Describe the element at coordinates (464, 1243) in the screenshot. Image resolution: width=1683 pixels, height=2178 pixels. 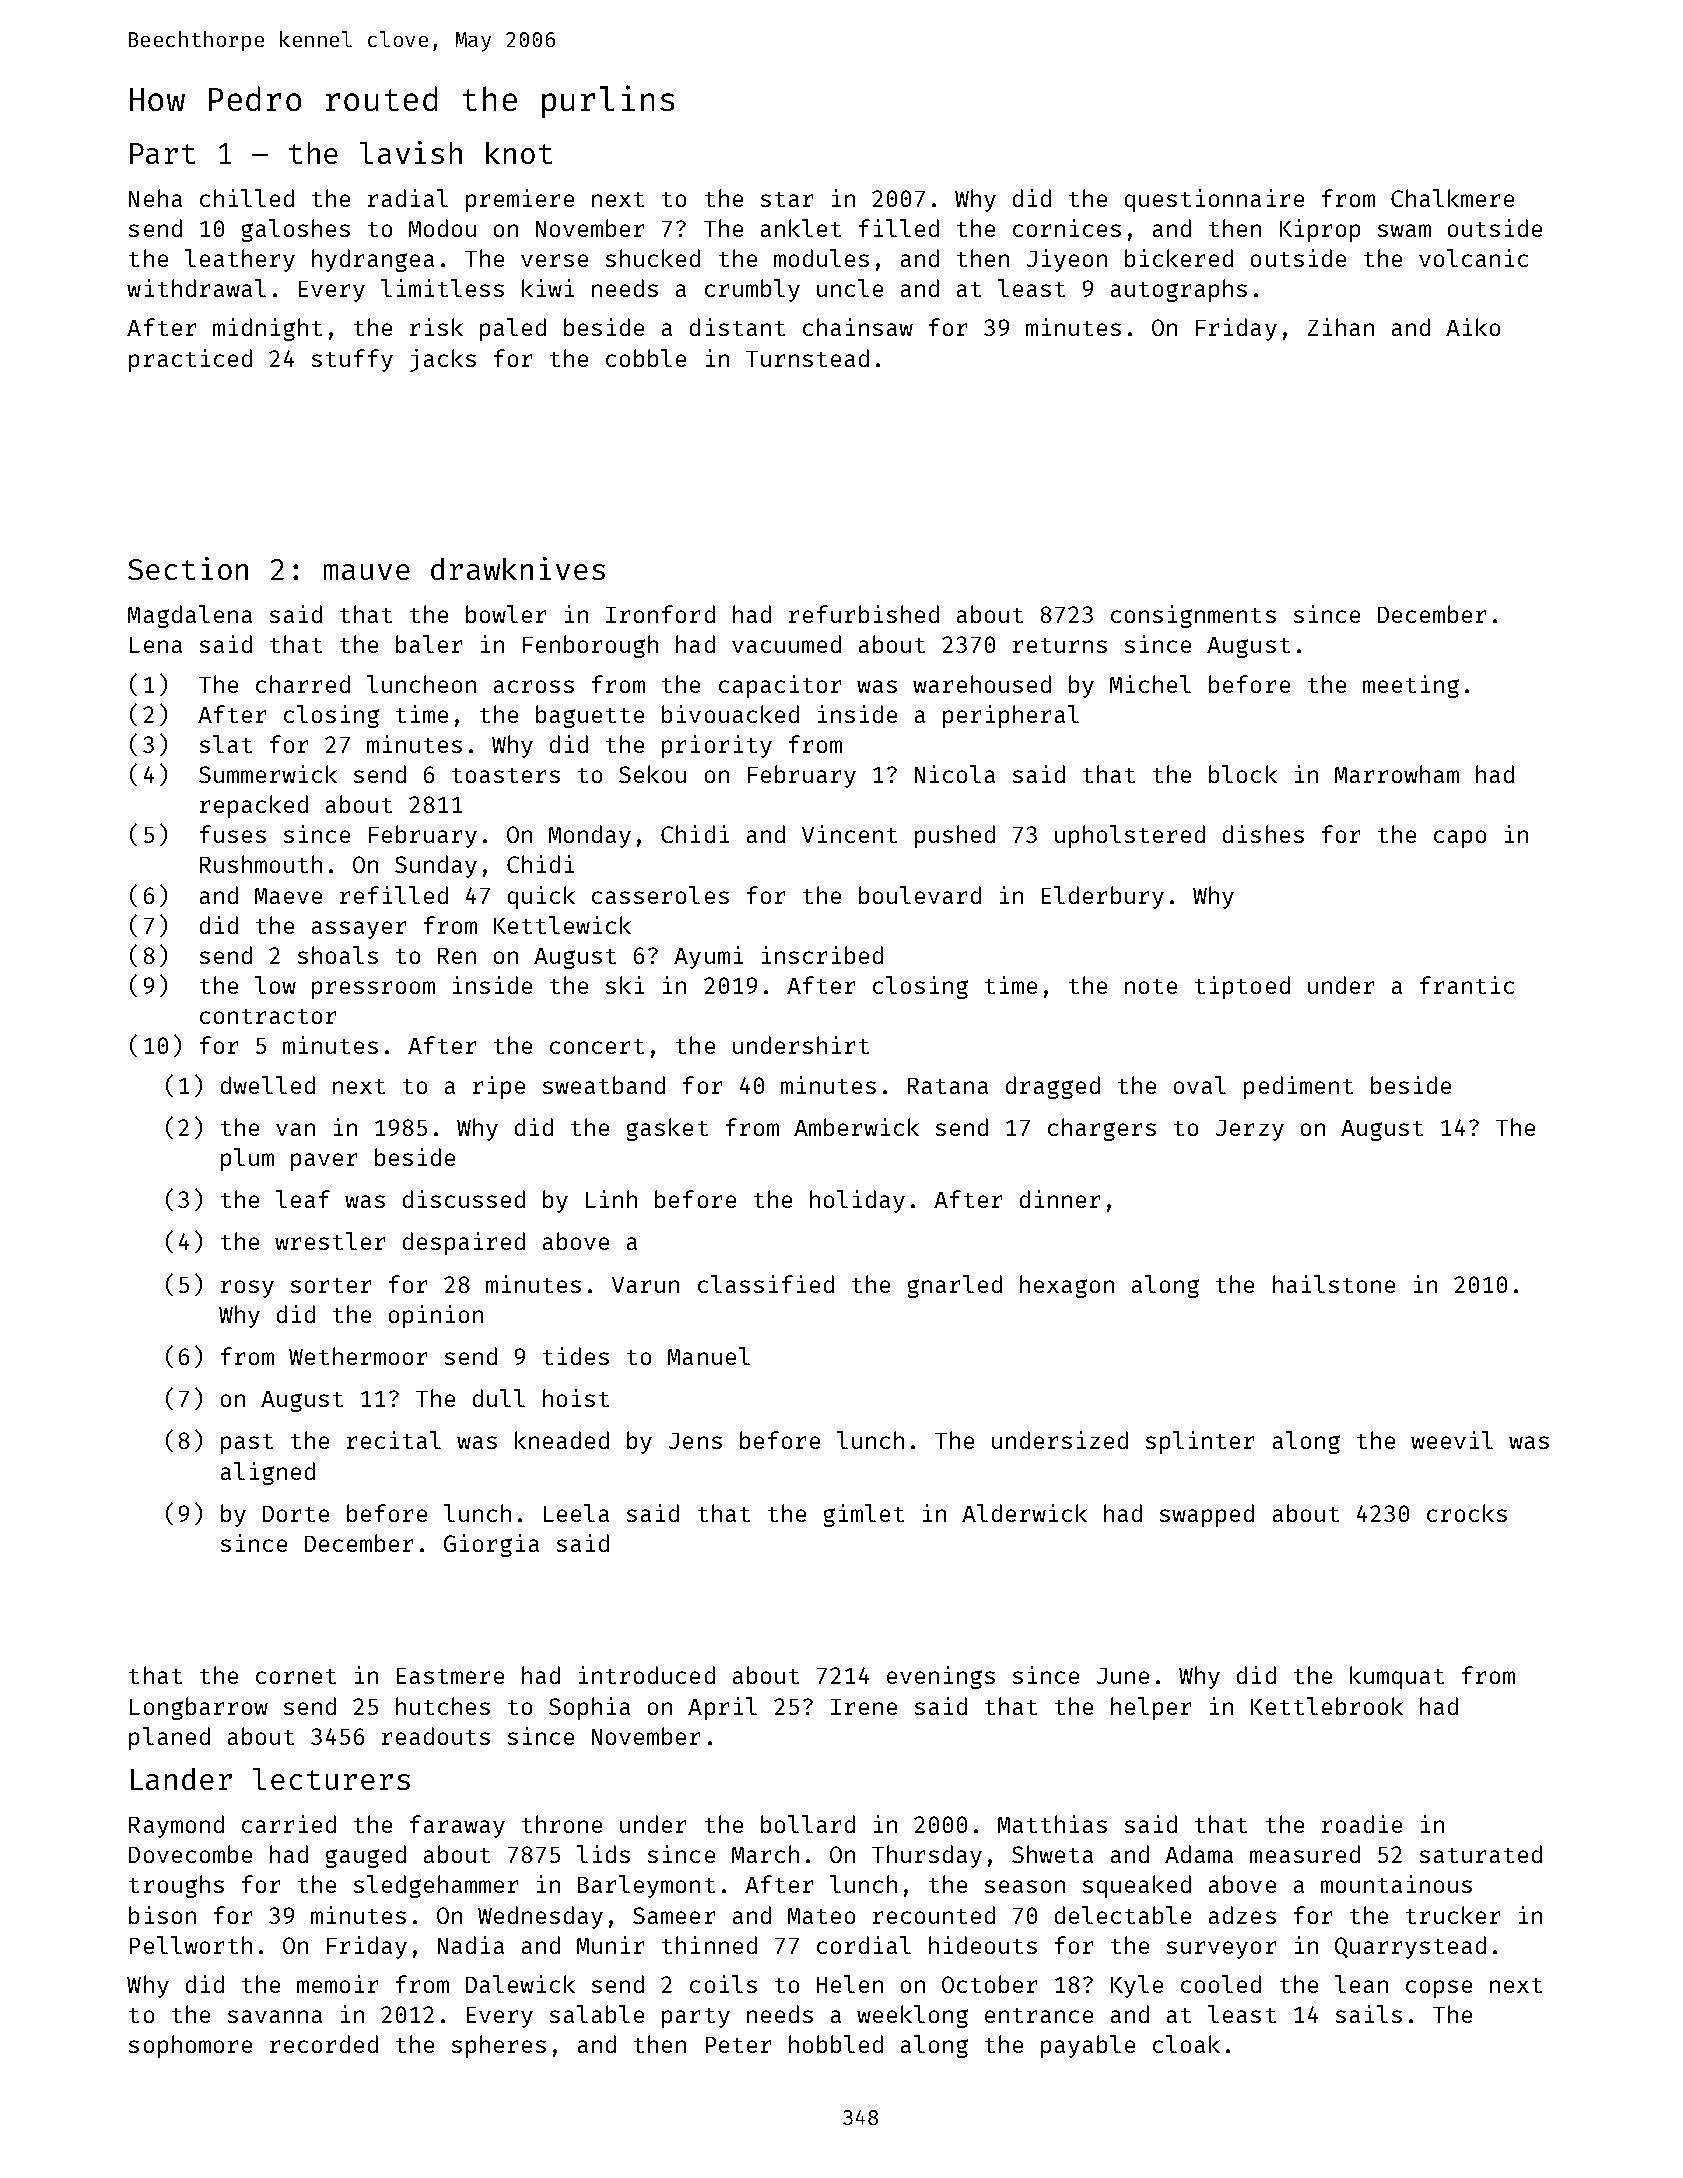
I see `despaired` at that location.
